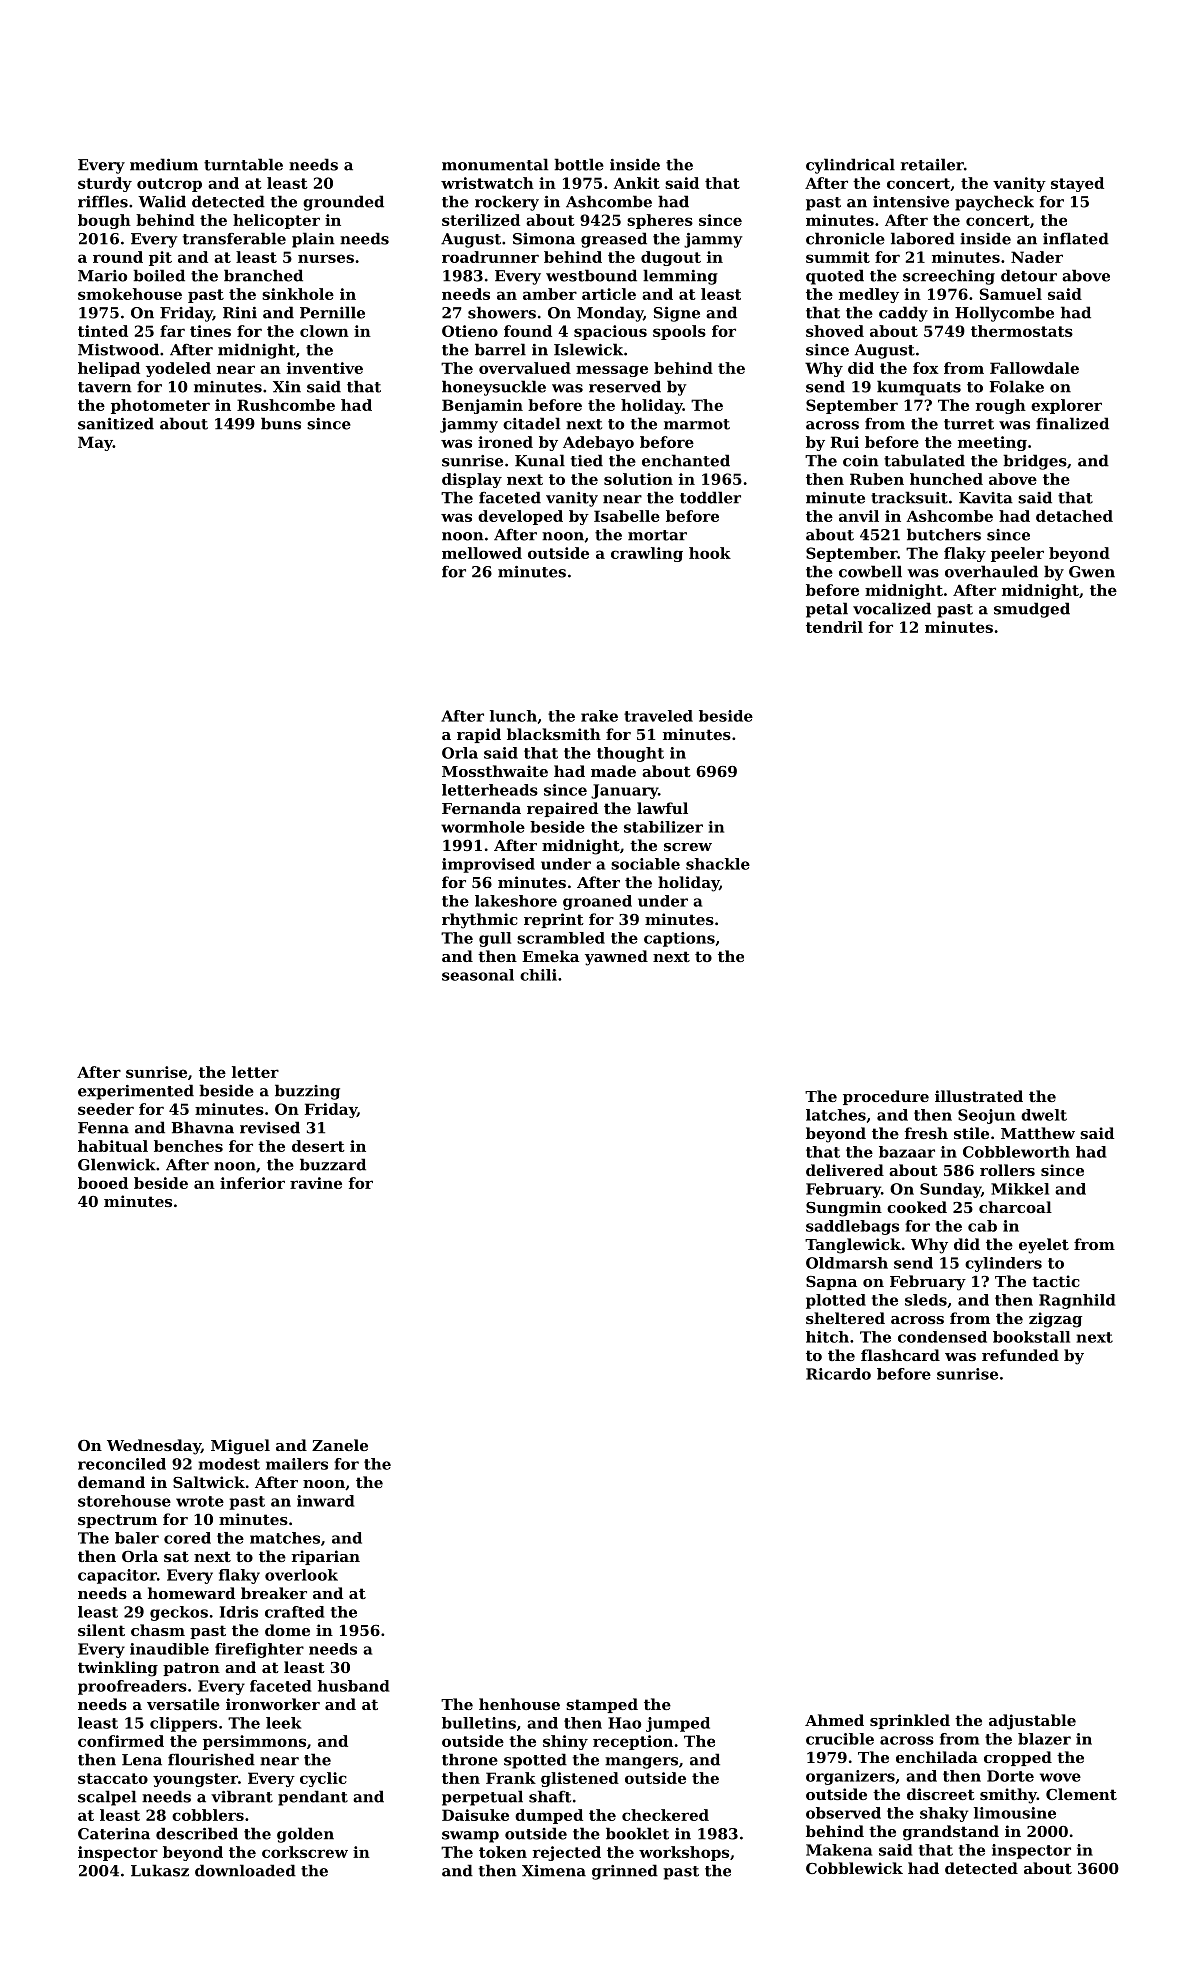 The width and height of the screenshot is (1197, 1972). What do you see at coordinates (892, 608) in the screenshot?
I see `vocalized` at bounding box center [892, 608].
